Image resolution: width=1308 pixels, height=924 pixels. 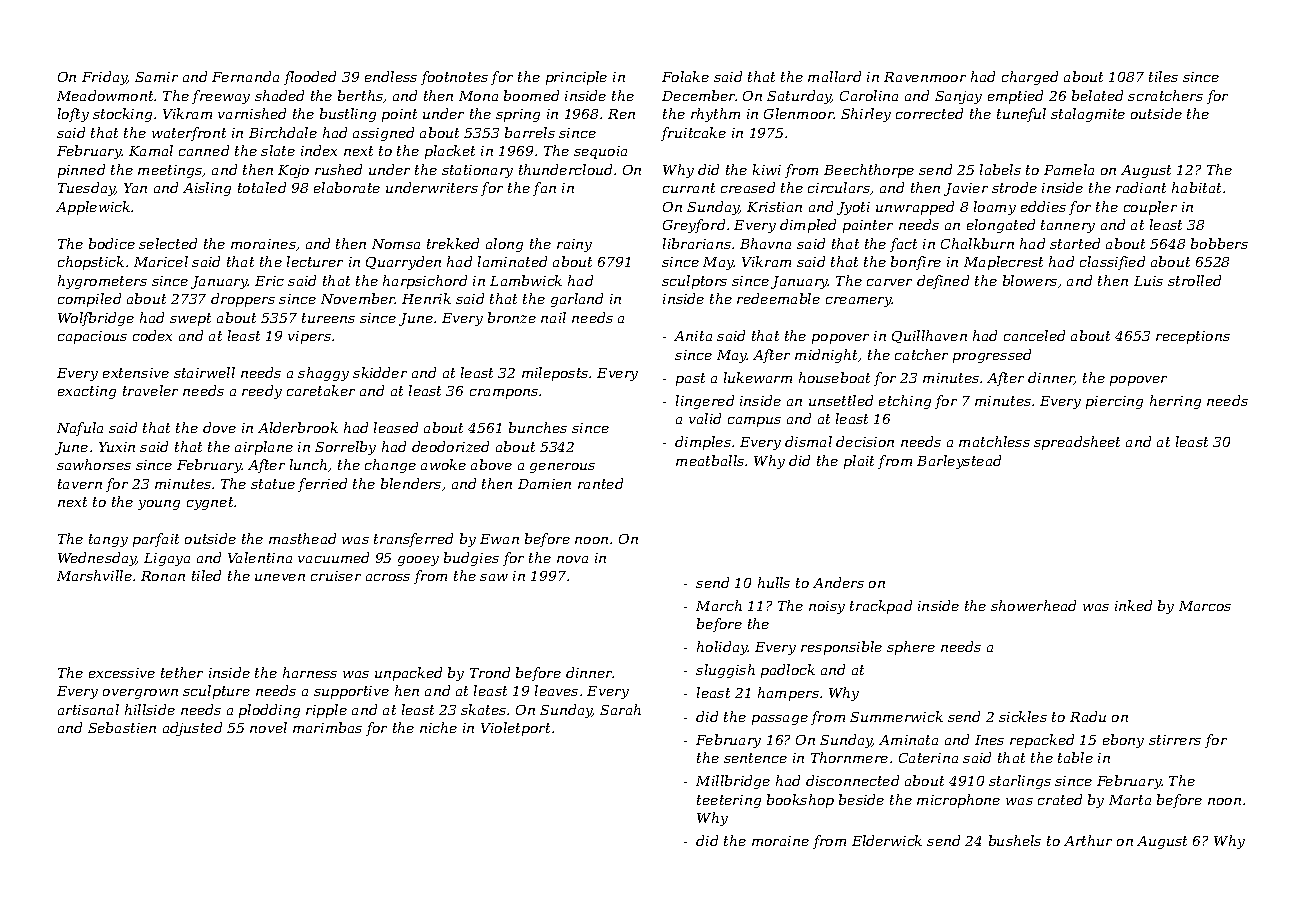 What do you see at coordinates (135, 188) in the screenshot?
I see `Yan` at bounding box center [135, 188].
